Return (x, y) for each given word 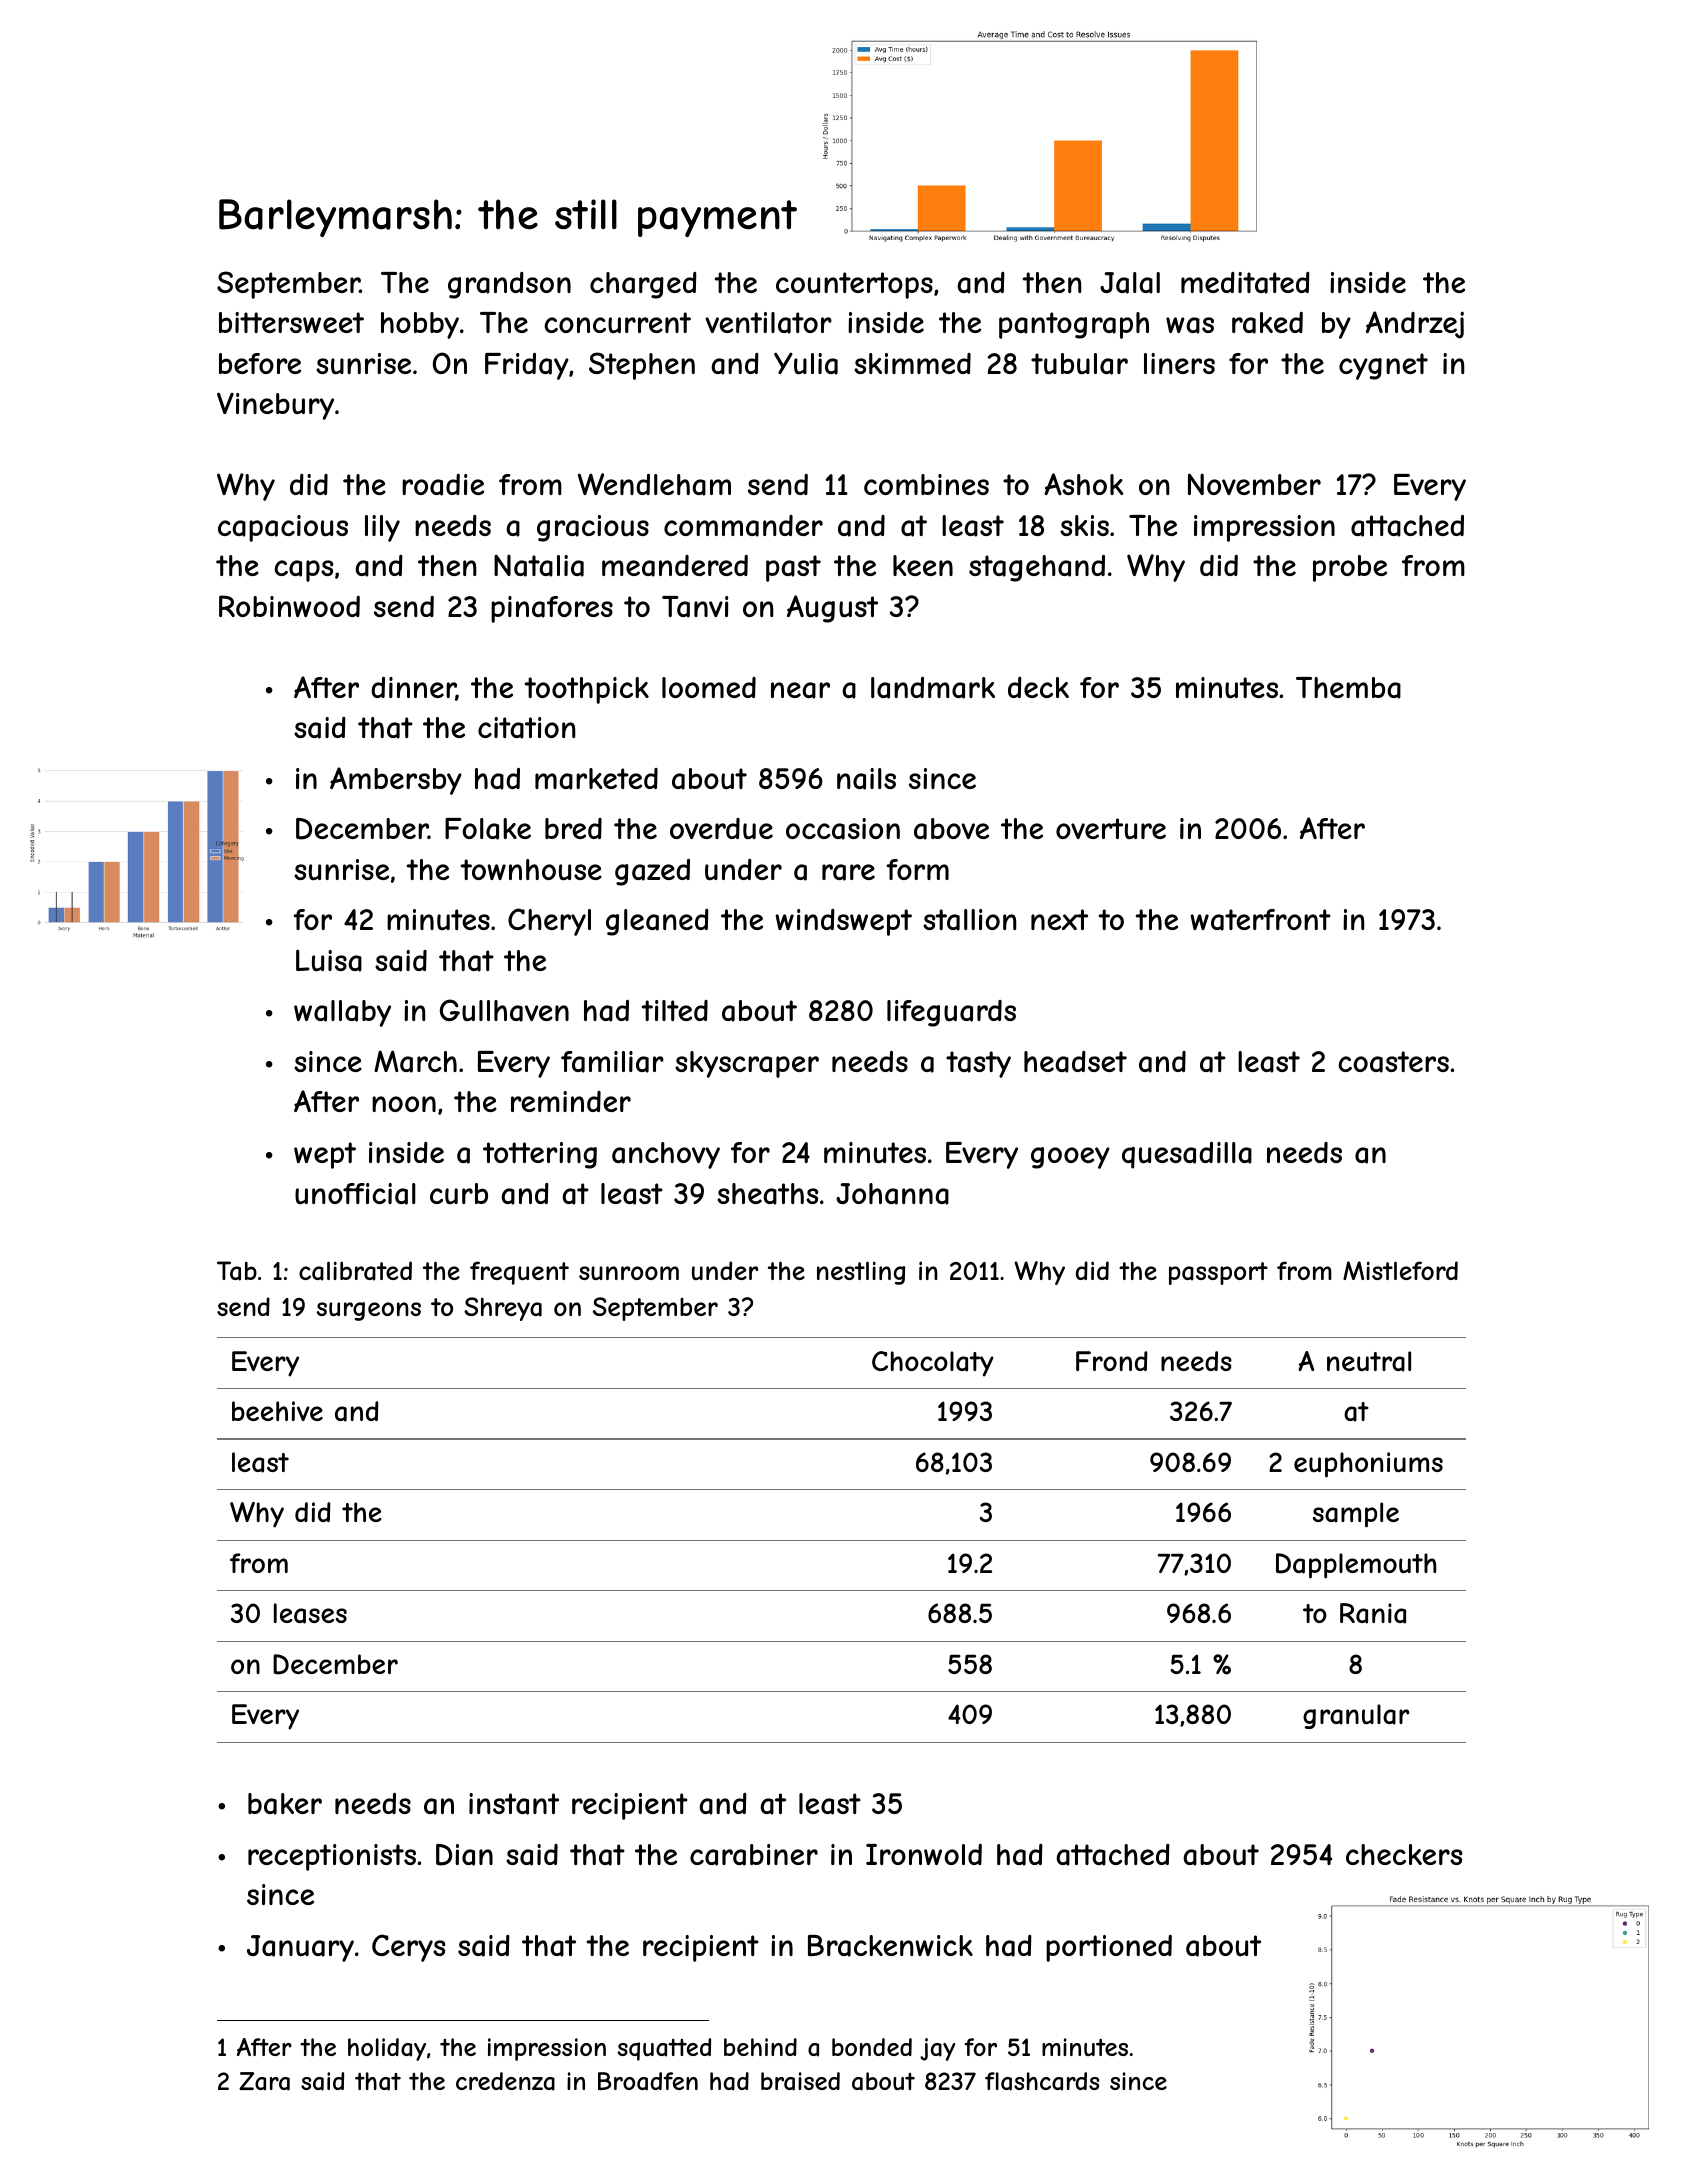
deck (1038, 687)
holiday (387, 2049)
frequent (519, 1273)
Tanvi (695, 607)
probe (1350, 568)
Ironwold (924, 1854)
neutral (1369, 1361)
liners (1179, 363)
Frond (1112, 1361)
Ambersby (396, 781)
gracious (593, 528)
